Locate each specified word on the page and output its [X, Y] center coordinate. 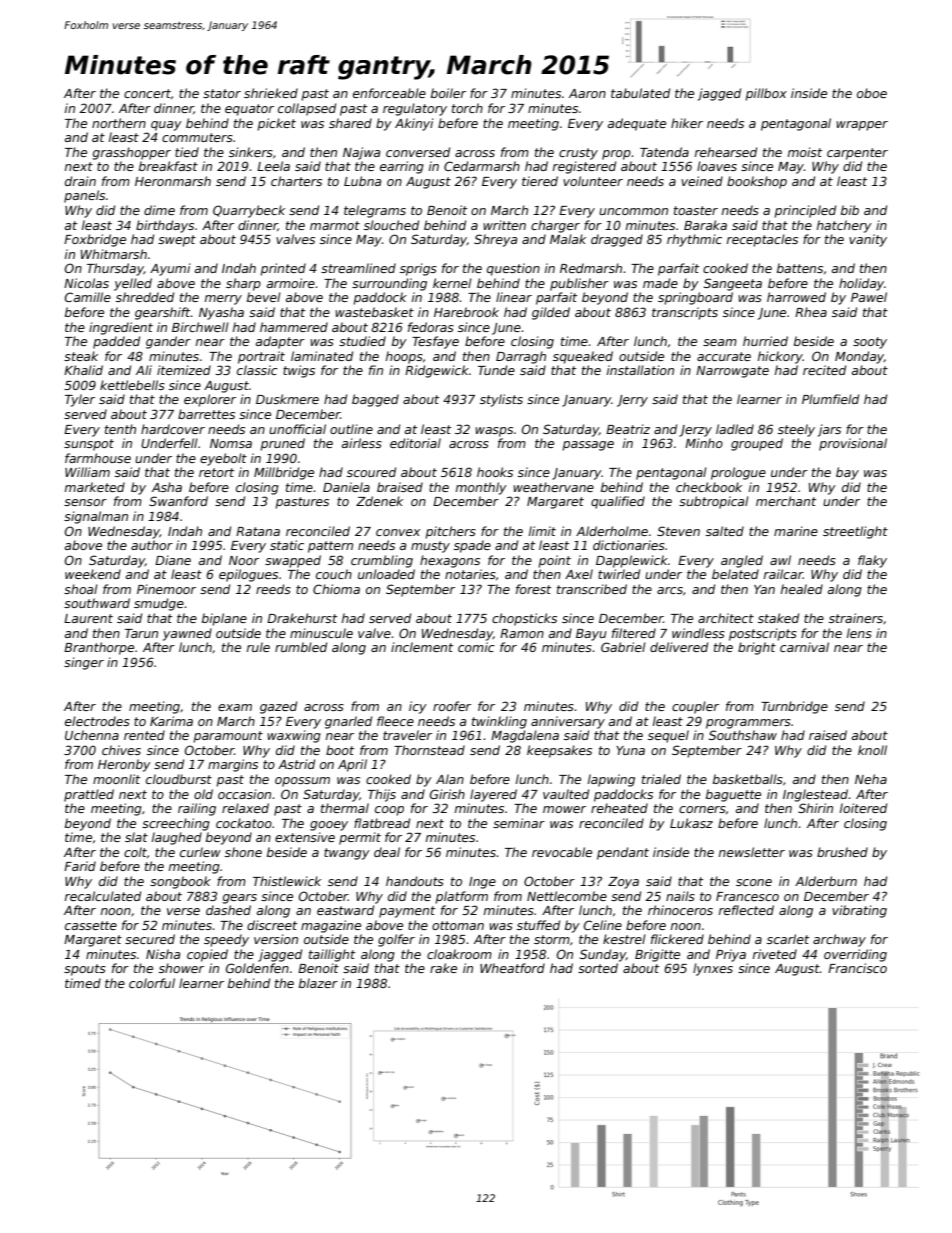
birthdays [165, 226]
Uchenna [92, 735]
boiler [448, 93]
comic [476, 647]
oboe [872, 93]
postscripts [763, 634]
